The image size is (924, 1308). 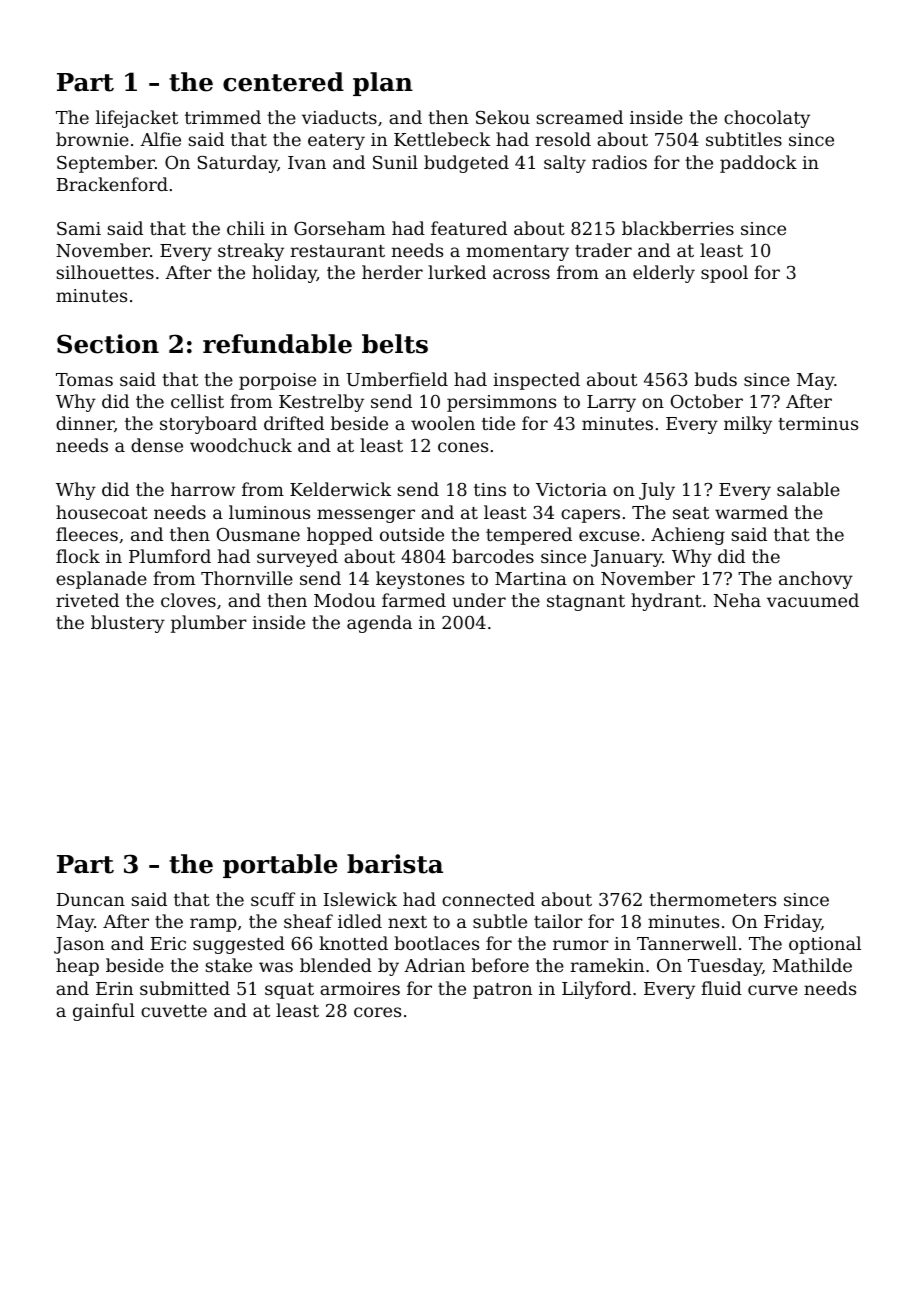 I want to click on curve, so click(x=773, y=990).
